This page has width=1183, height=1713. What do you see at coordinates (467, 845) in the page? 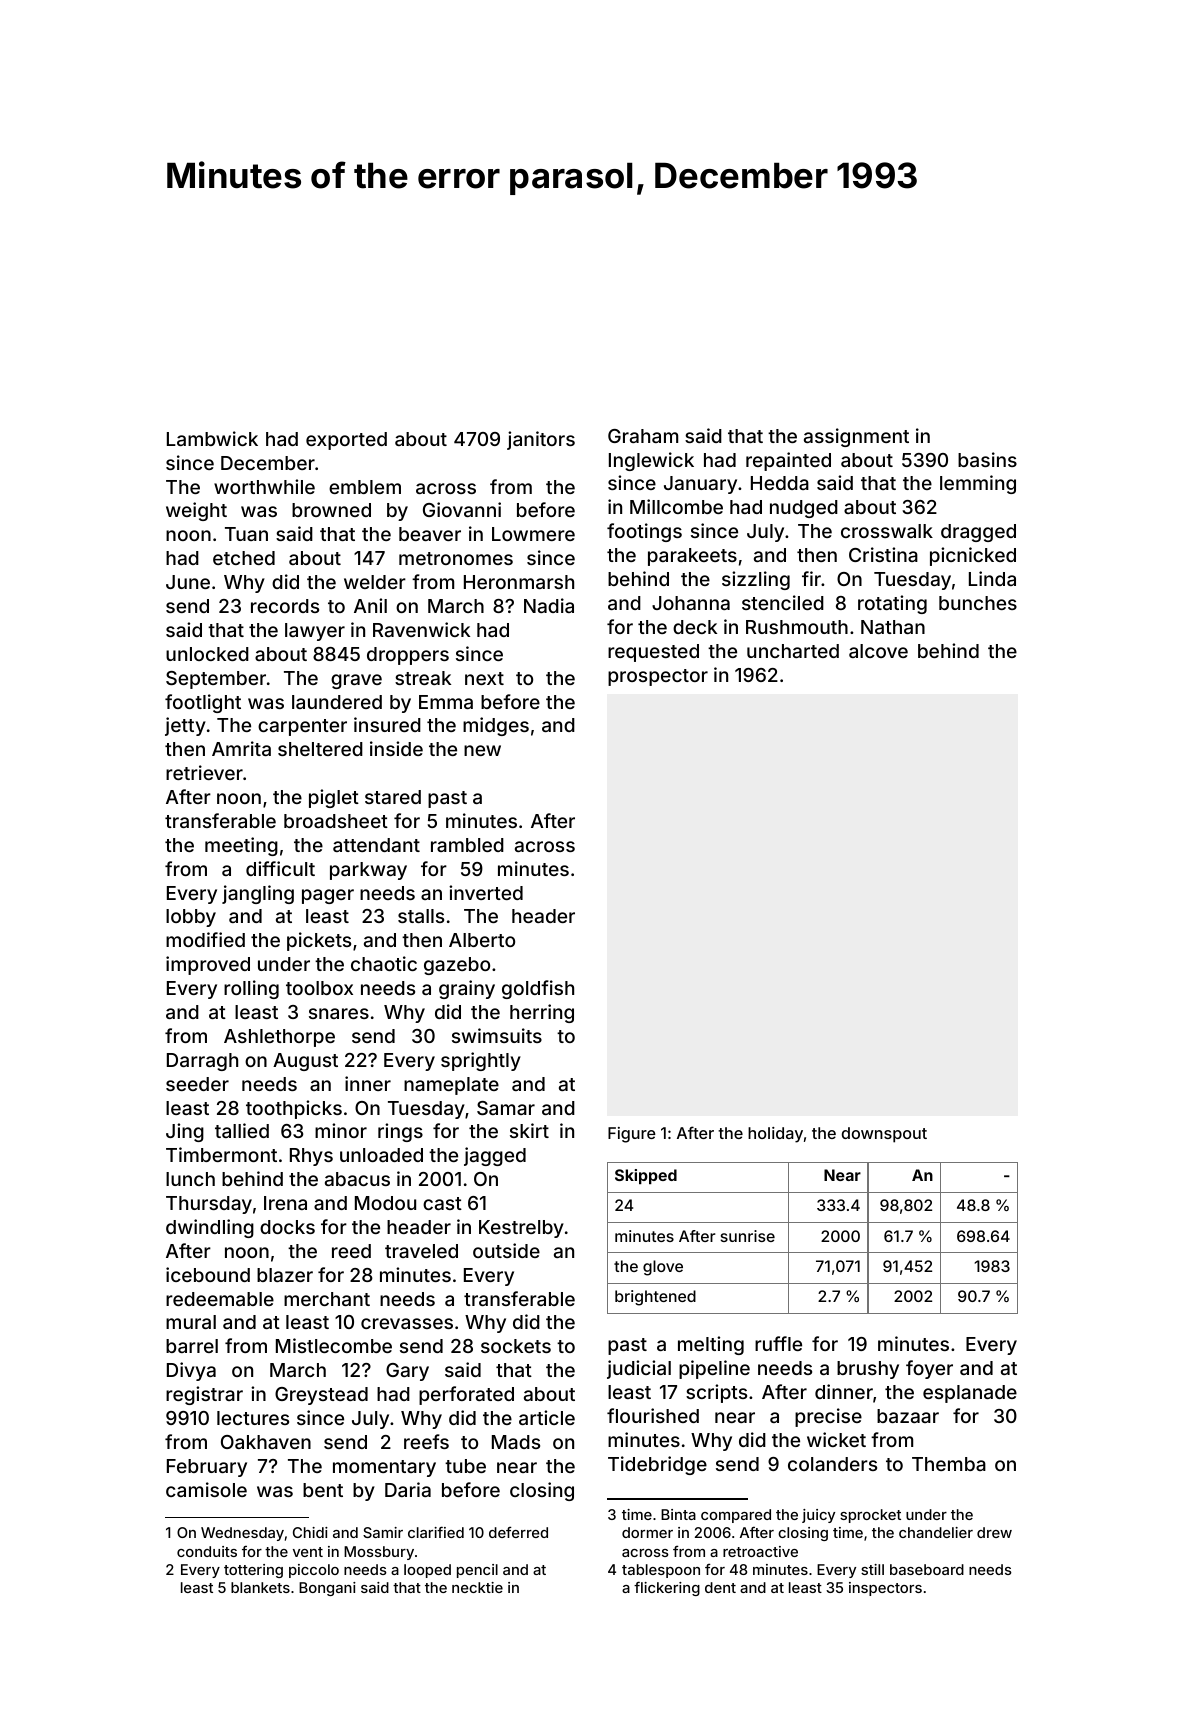
I see `rambled` at bounding box center [467, 845].
